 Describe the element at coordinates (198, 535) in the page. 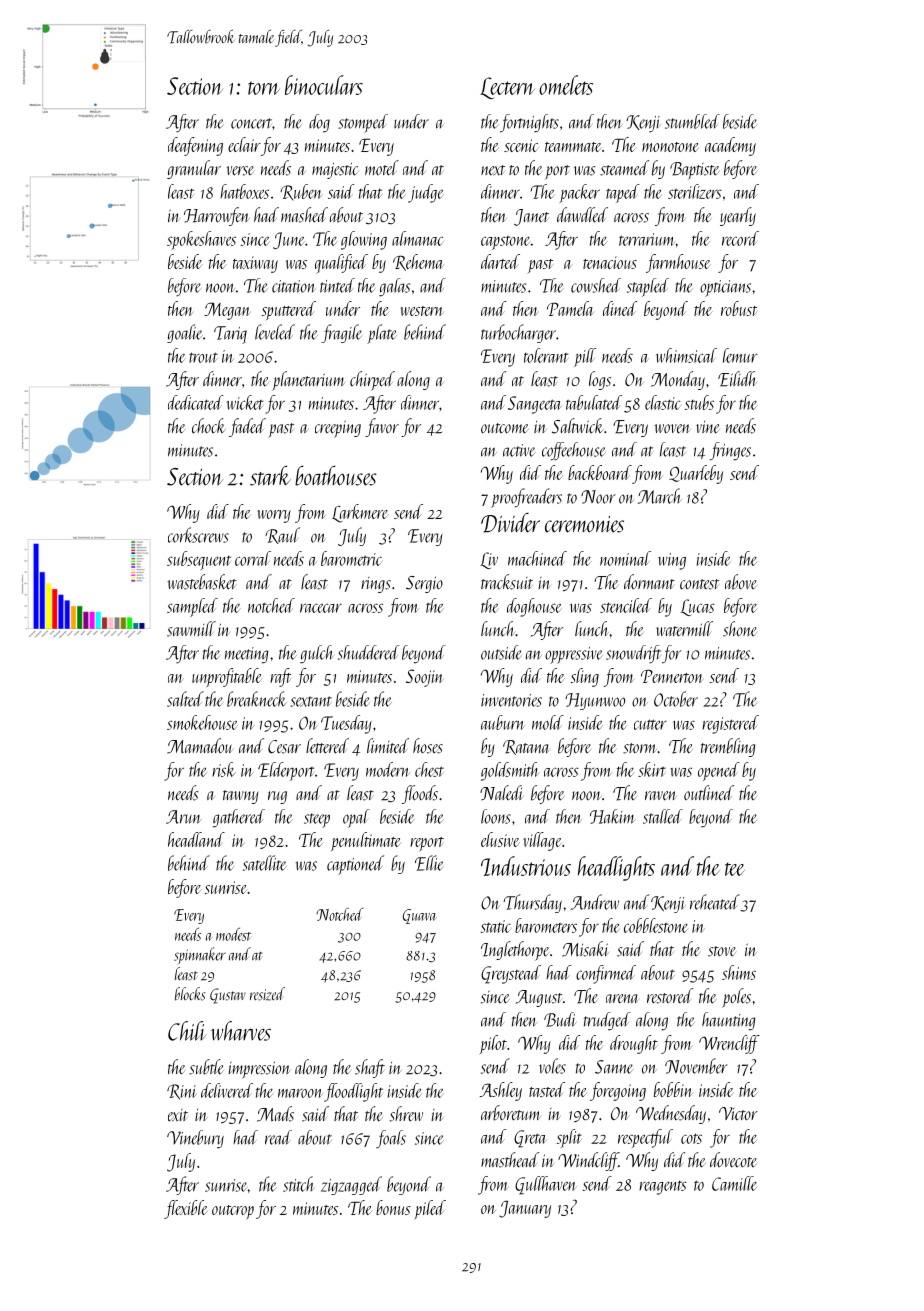

I see `corkscrews` at that location.
